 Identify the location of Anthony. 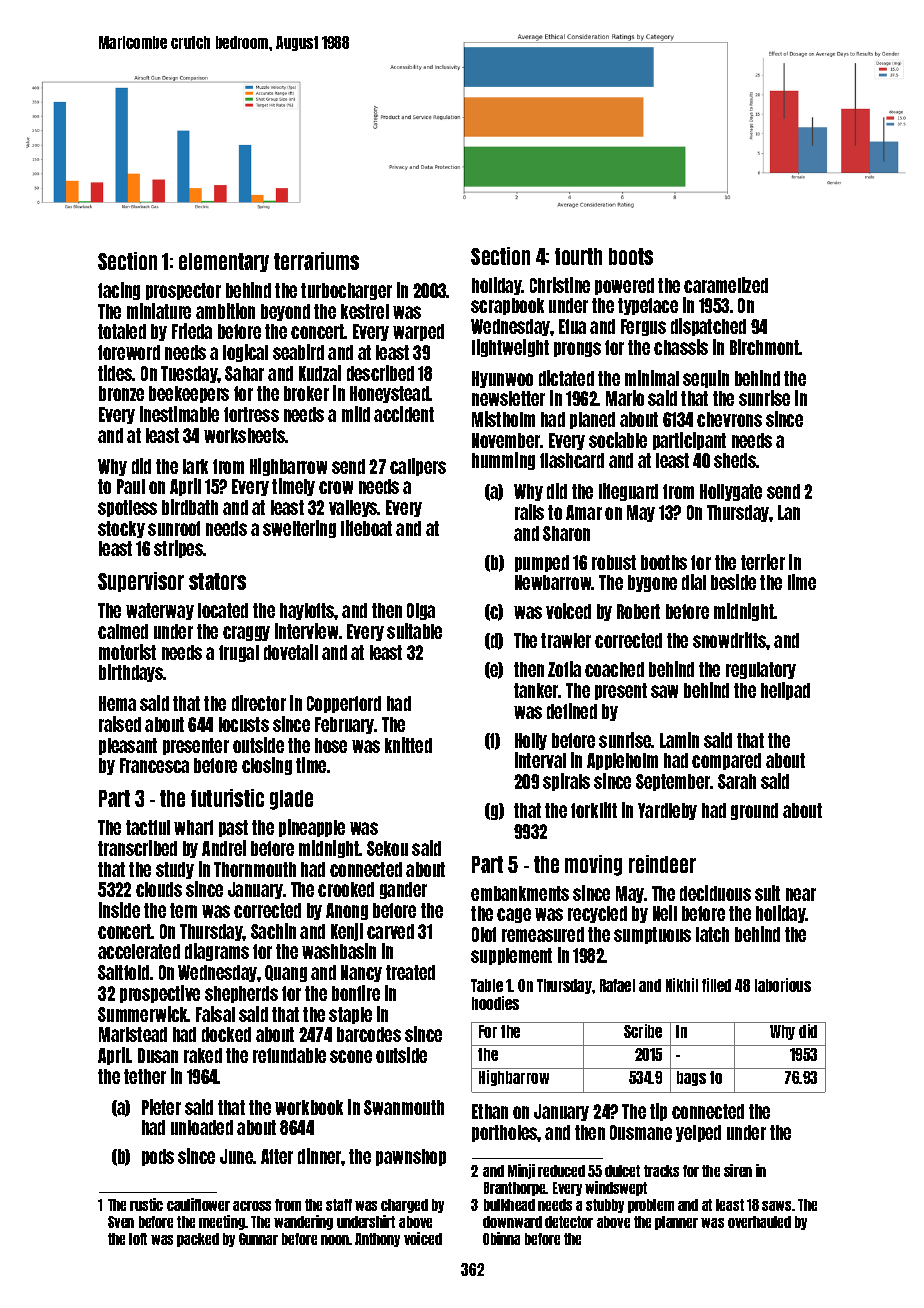
(377, 1240).
